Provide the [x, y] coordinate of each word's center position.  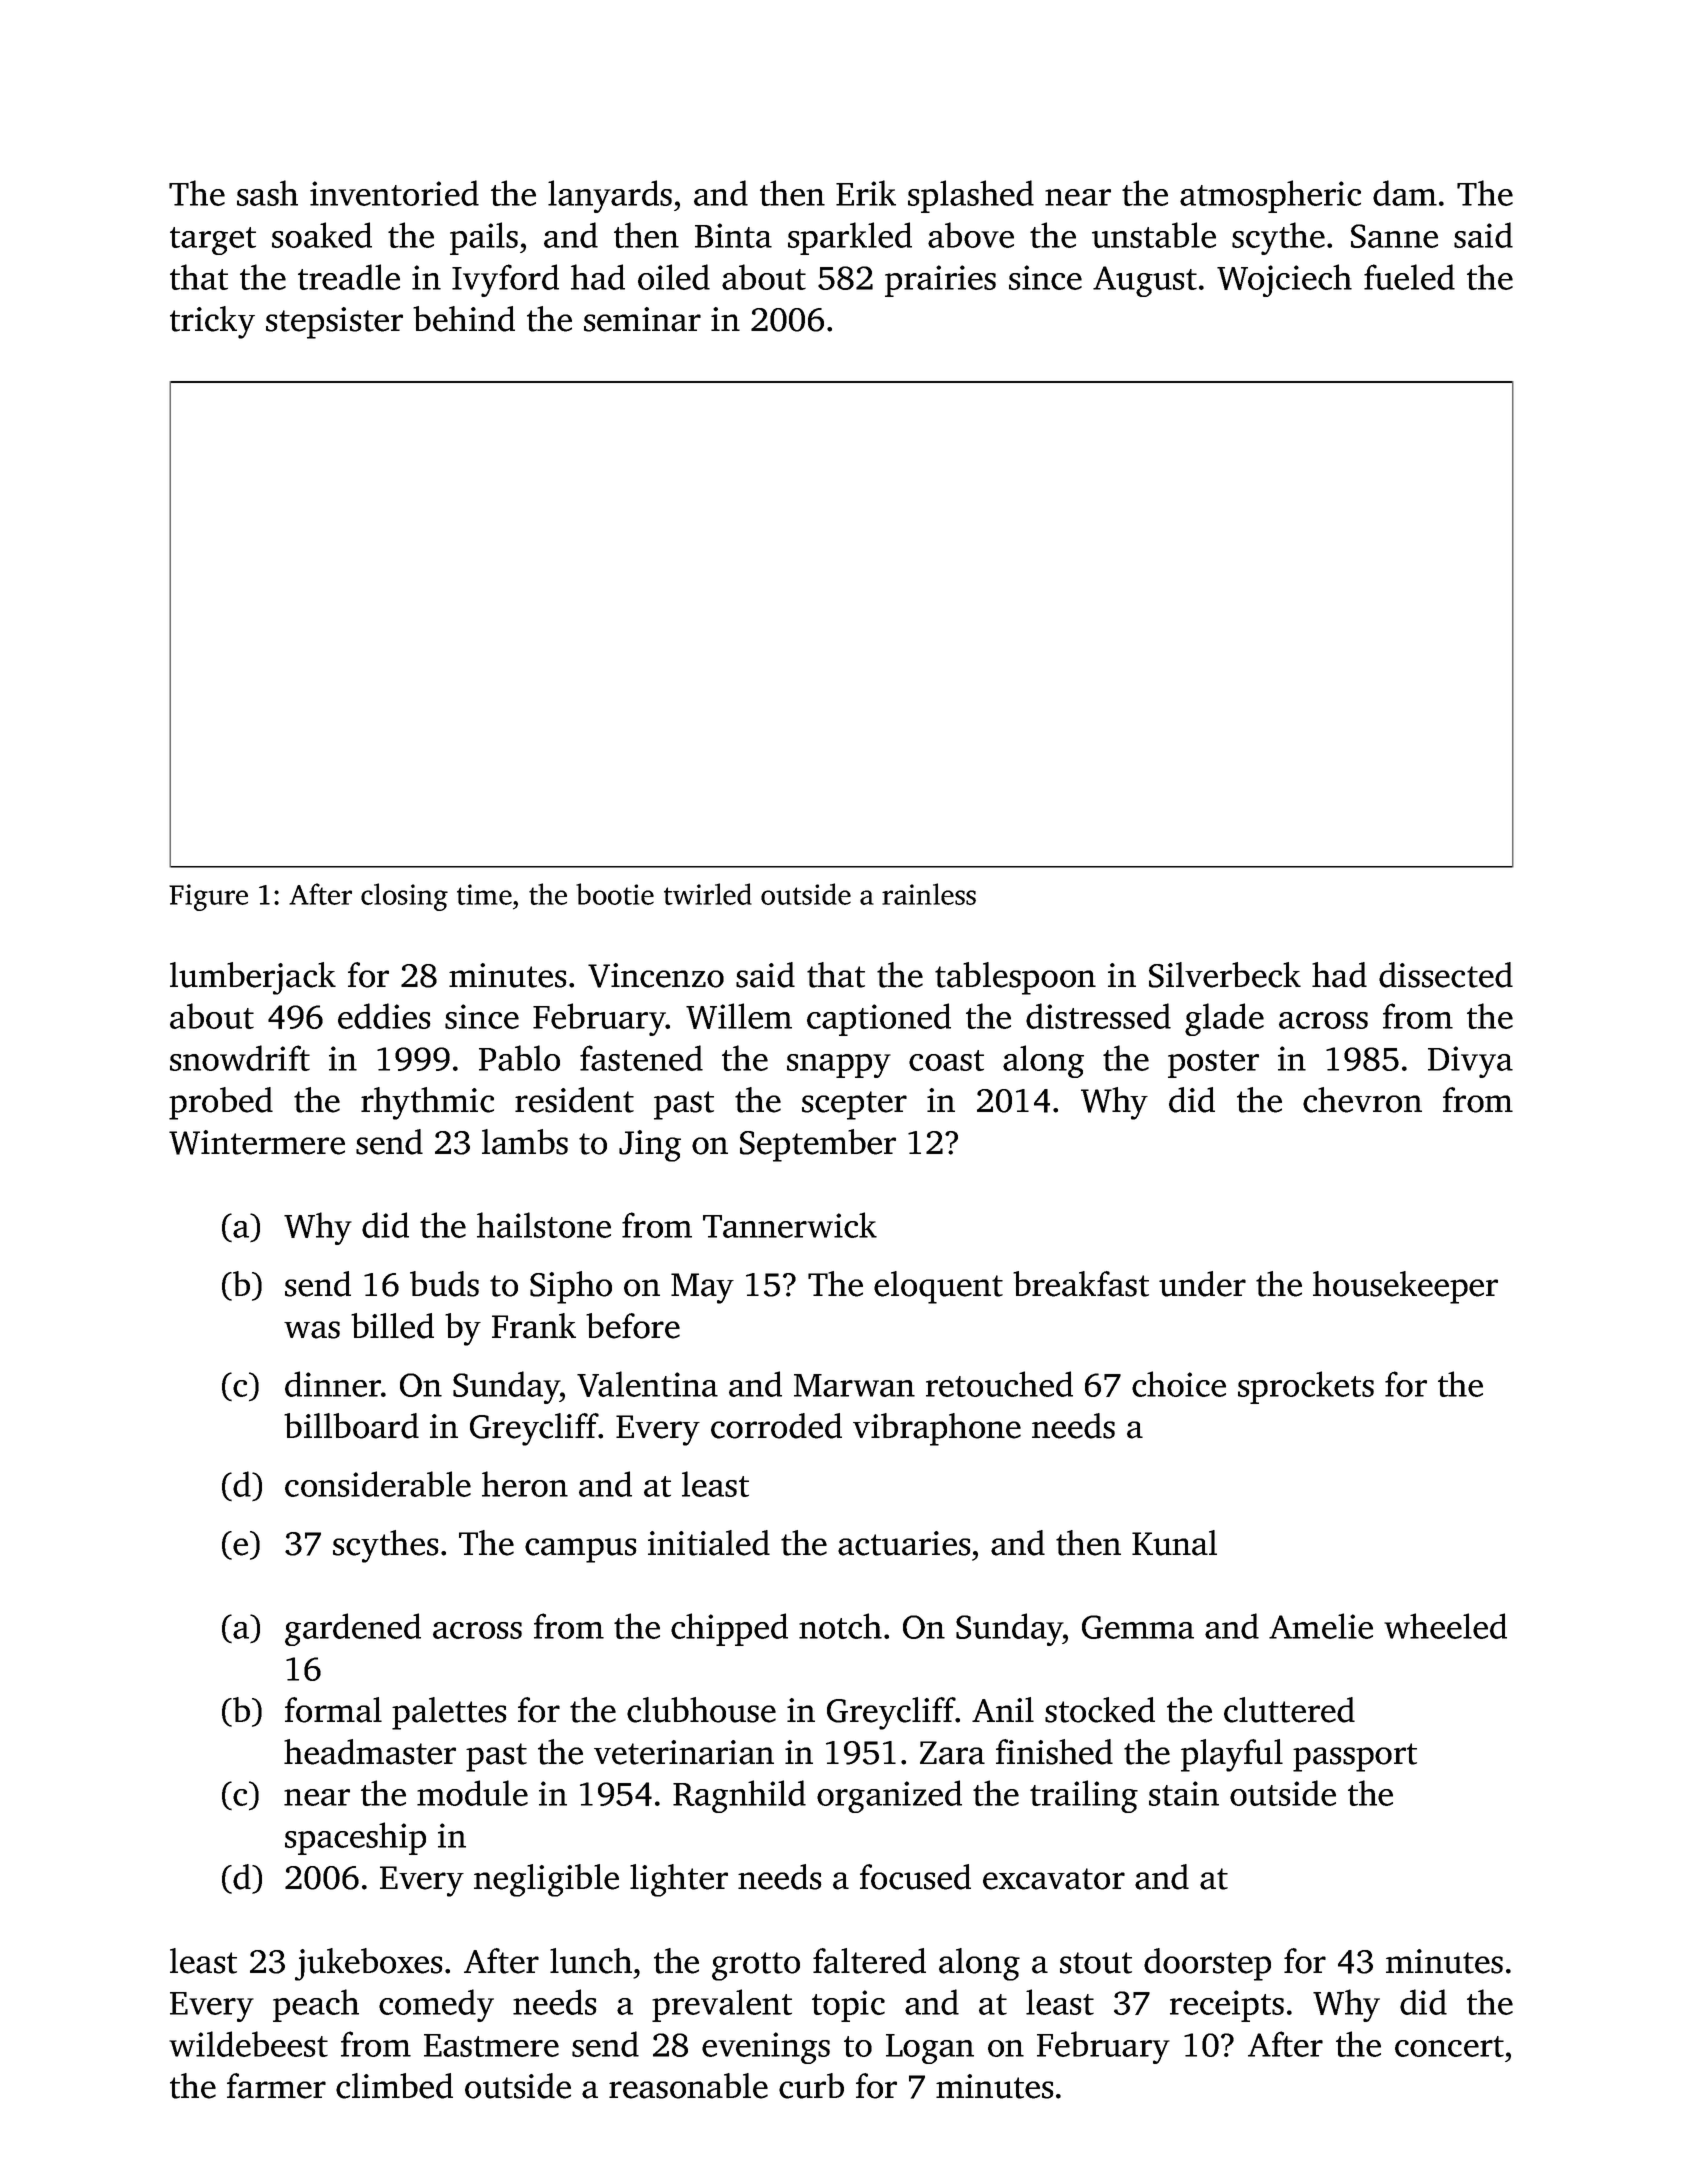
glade [1224, 1019]
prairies [940, 281]
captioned [879, 1019]
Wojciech [1284, 280]
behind [464, 319]
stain [1184, 1793]
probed [221, 1103]
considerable [378, 1484]
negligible [546, 1880]
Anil [1003, 1709]
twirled [708, 894]
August [1145, 281]
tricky [212, 322]
